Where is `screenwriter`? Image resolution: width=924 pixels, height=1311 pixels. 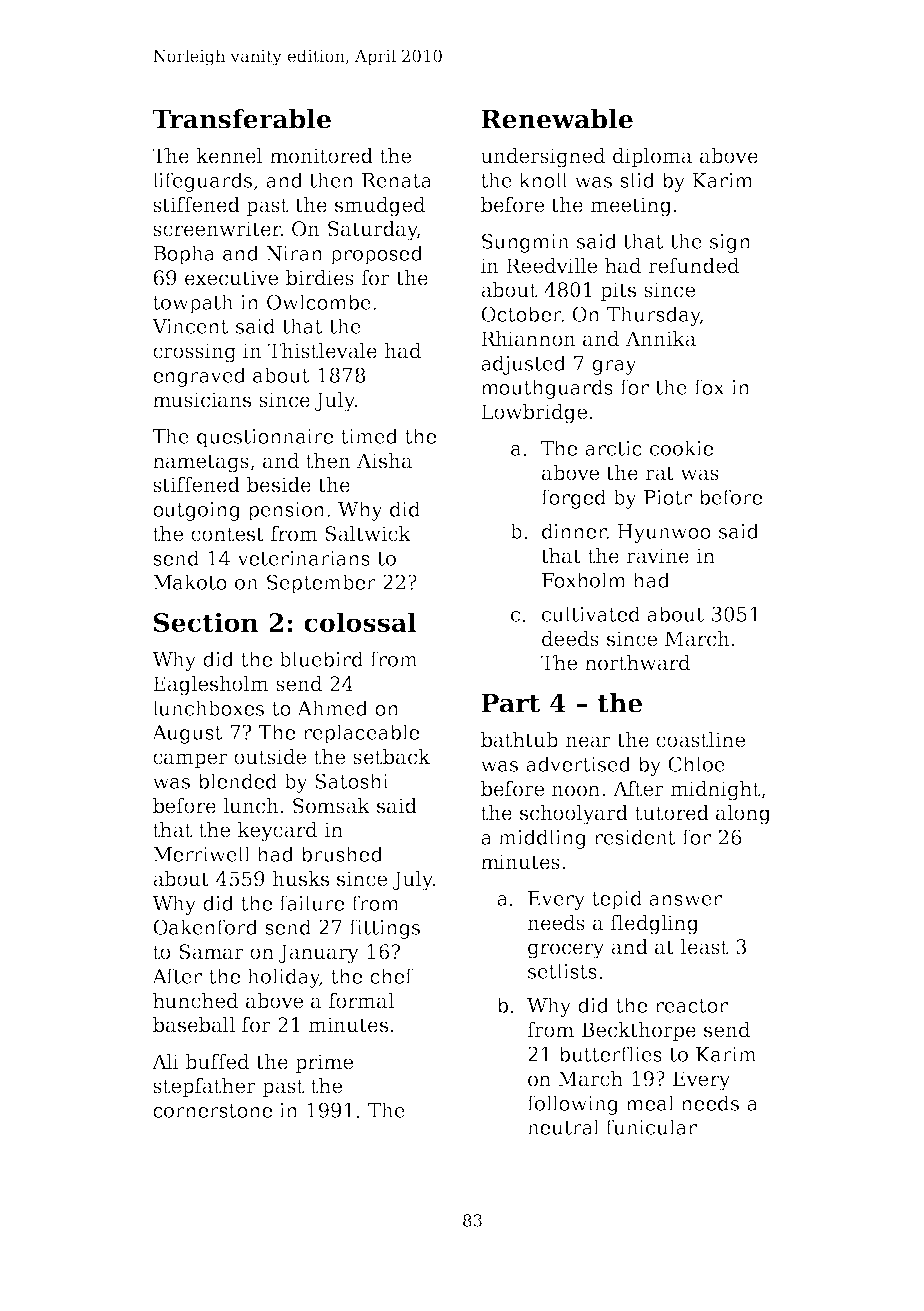 screenwriter is located at coordinates (217, 229).
